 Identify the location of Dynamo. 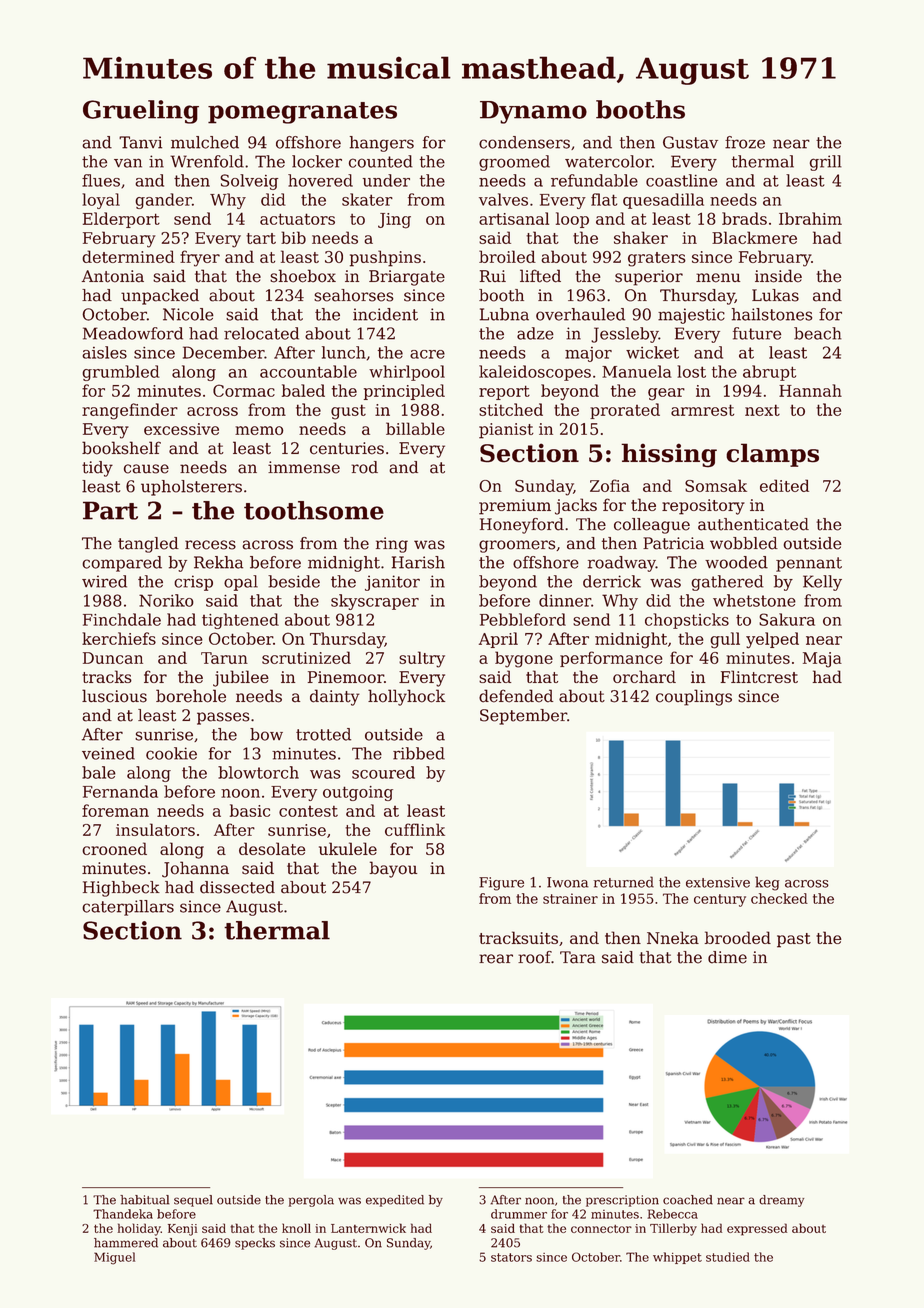
(533, 112).
